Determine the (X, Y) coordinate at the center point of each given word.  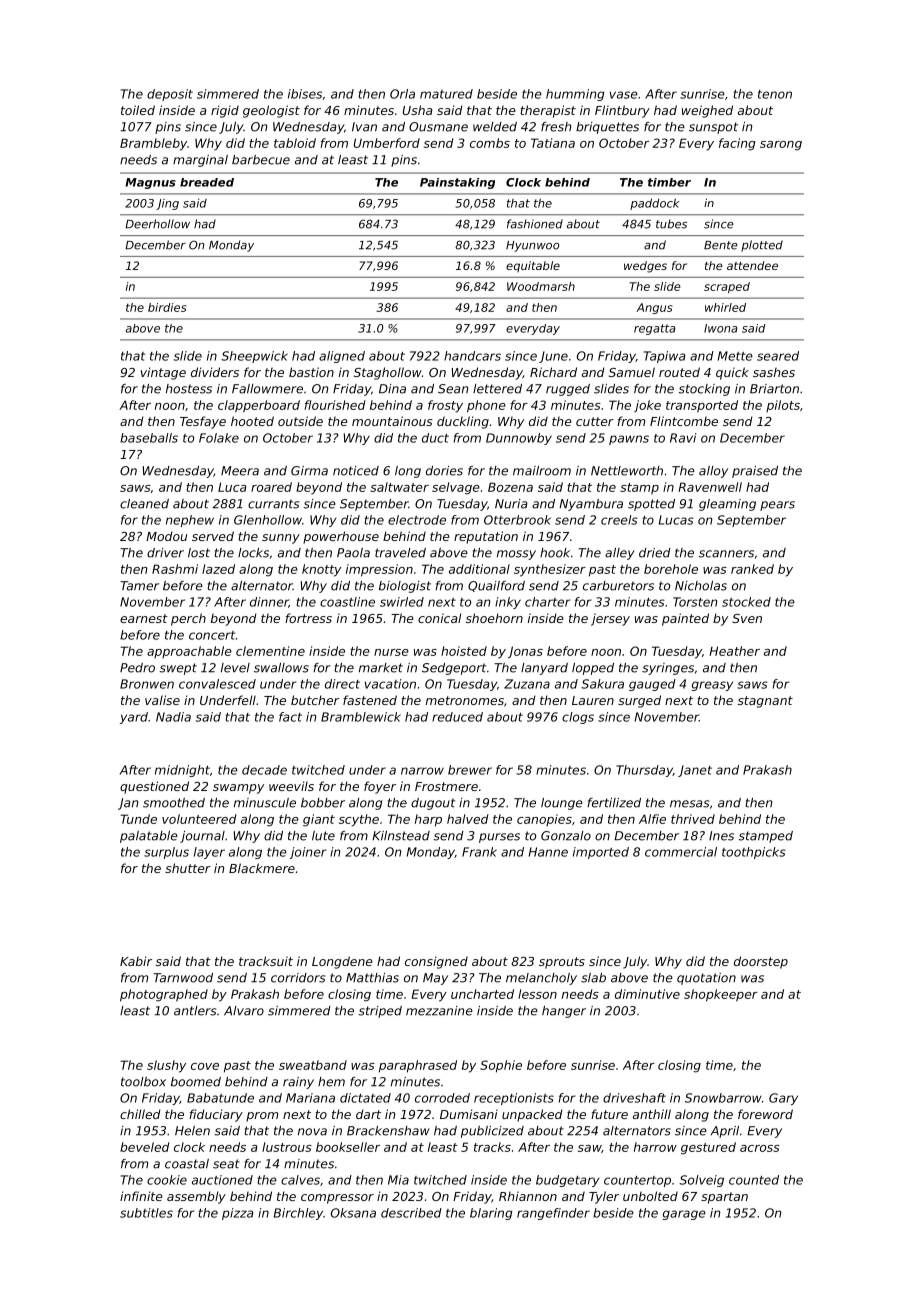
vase (624, 95)
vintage (163, 373)
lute (323, 836)
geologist (271, 111)
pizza (238, 1214)
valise (162, 700)
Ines (721, 836)
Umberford (387, 143)
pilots (783, 406)
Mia (398, 1180)
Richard (553, 372)
